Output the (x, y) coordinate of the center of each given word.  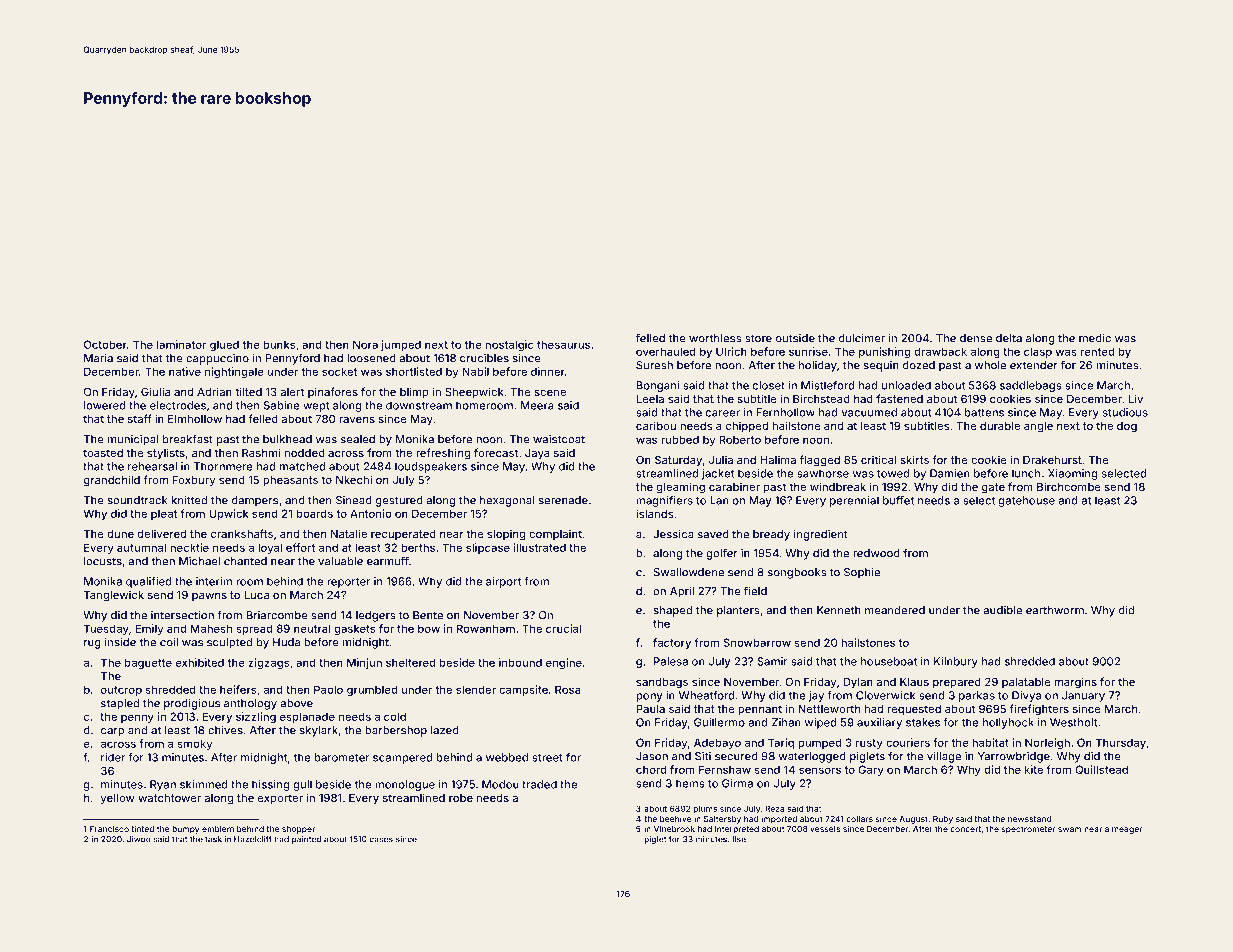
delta (1009, 338)
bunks (279, 344)
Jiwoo (139, 839)
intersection (182, 615)
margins (1075, 683)
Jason (652, 756)
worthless (715, 338)
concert (965, 829)
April (682, 592)
